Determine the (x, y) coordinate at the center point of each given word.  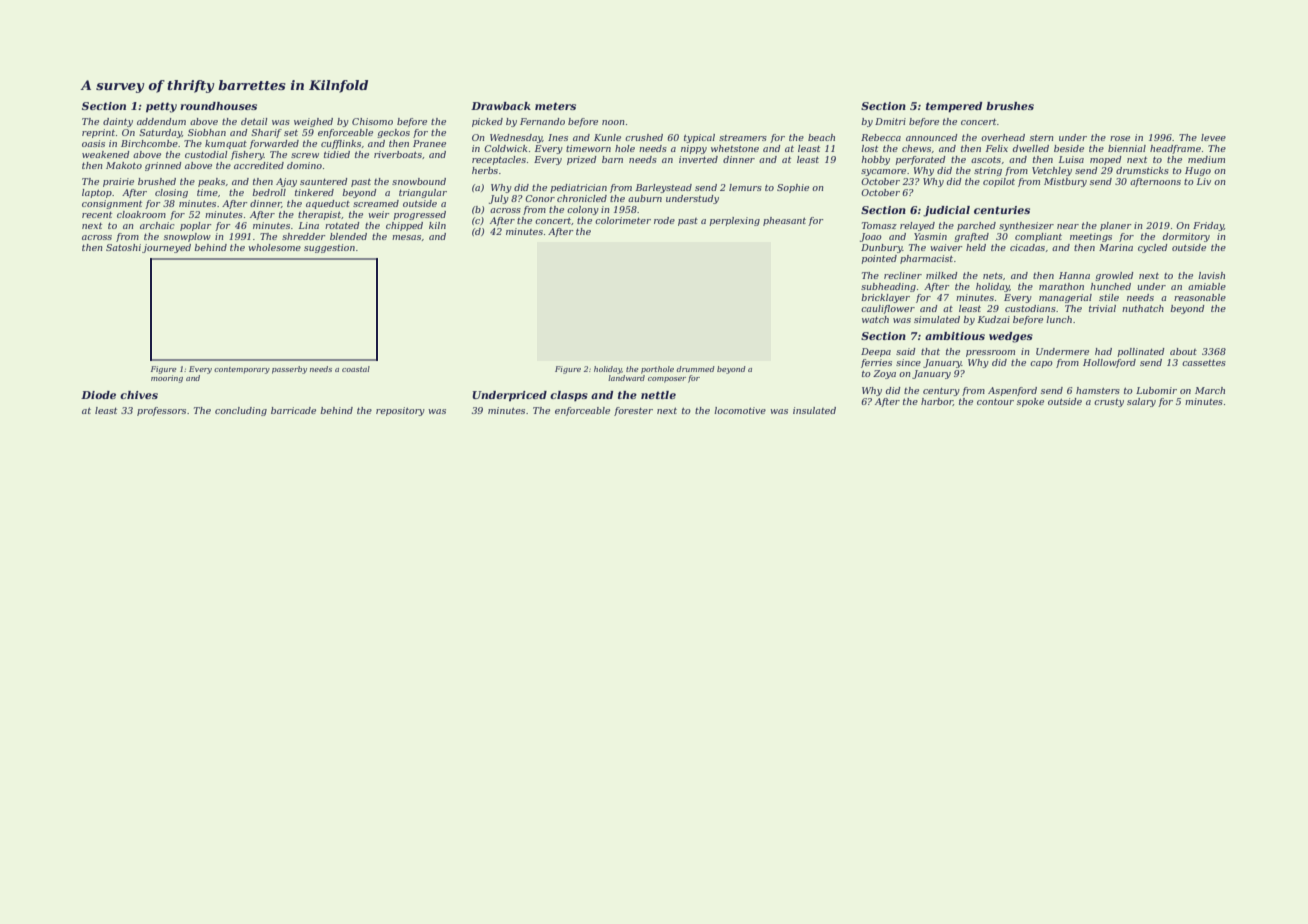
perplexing (734, 221)
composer (667, 380)
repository (400, 411)
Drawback (501, 106)
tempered (954, 107)
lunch (1059, 319)
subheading (888, 287)
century (941, 392)
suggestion (329, 248)
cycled (1153, 248)
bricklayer (885, 298)
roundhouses (218, 106)
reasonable (1200, 297)
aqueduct (328, 204)
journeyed (166, 248)
